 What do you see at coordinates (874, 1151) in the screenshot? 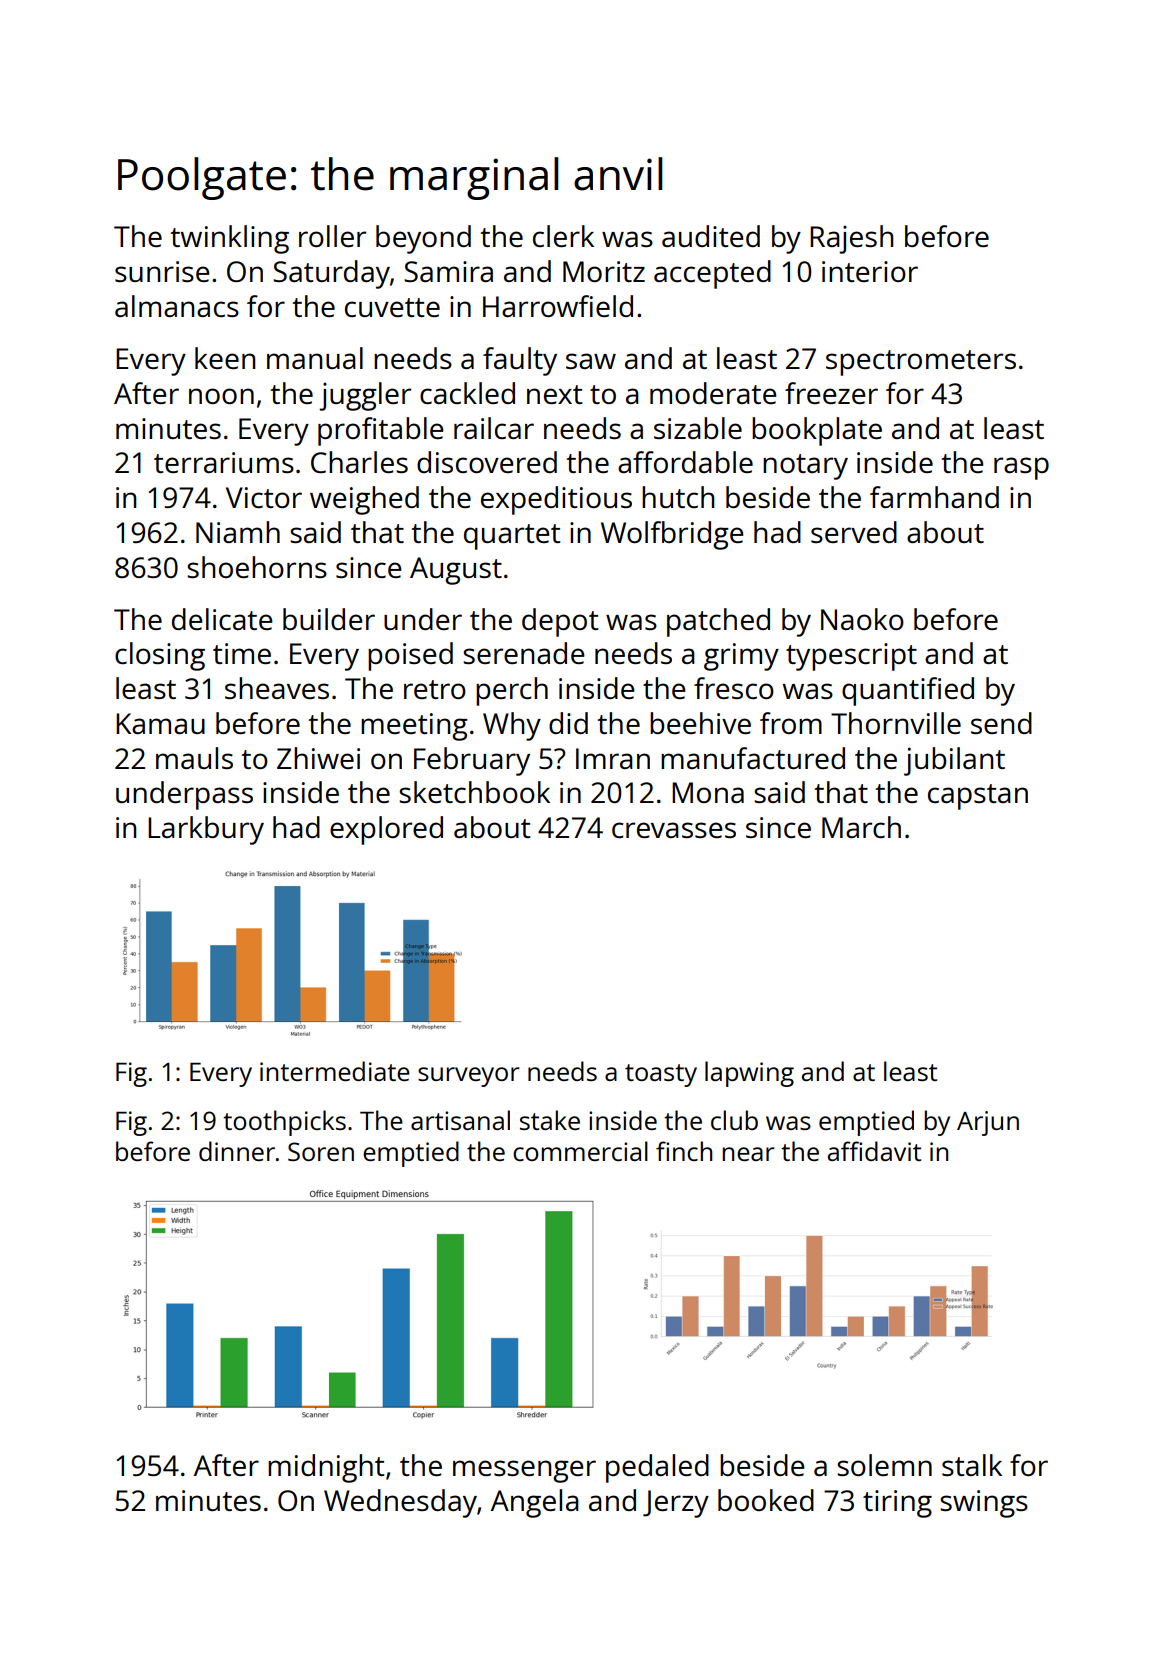
I see `affidavit` at bounding box center [874, 1151].
